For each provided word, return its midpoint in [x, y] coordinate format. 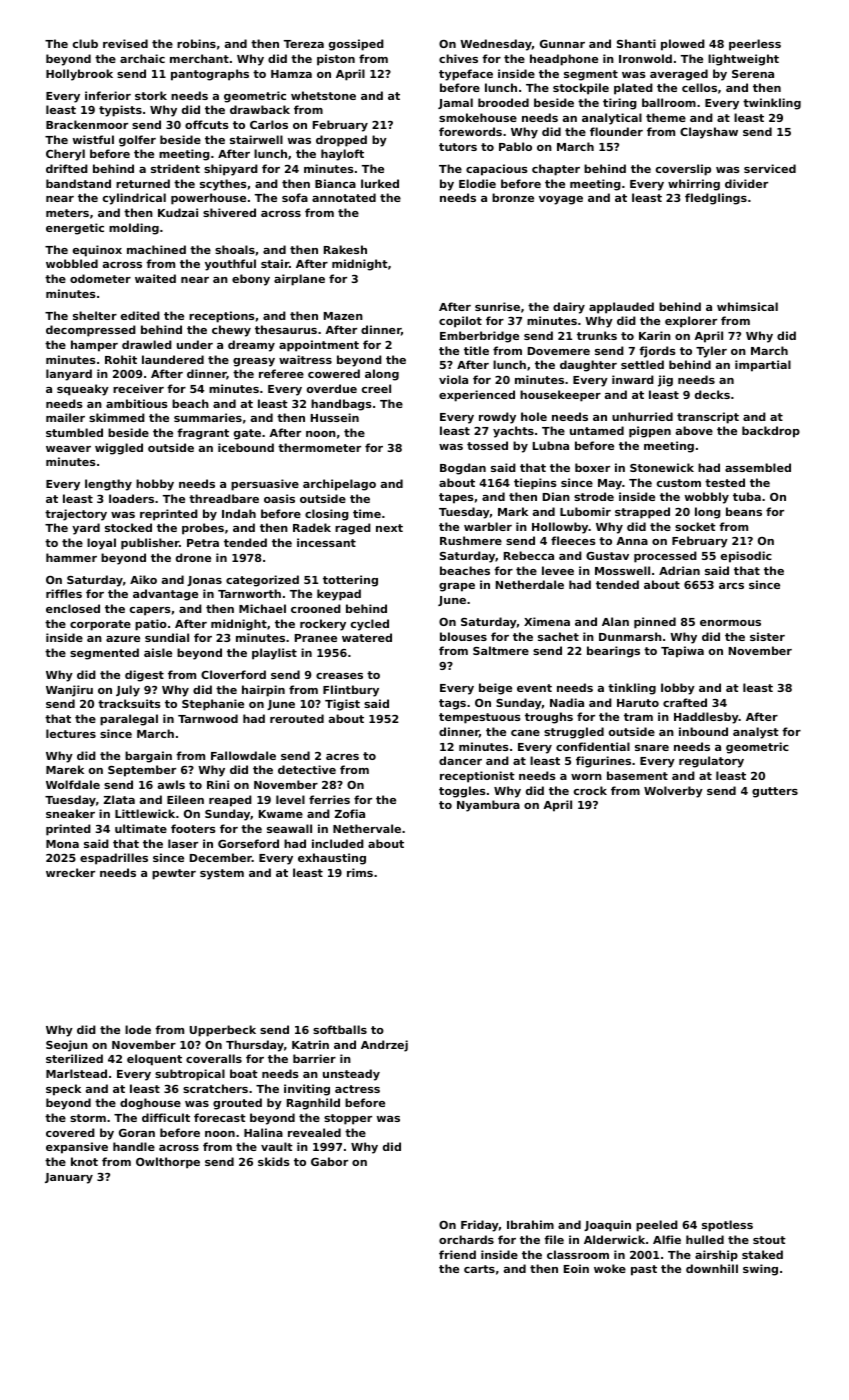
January [69, 1178]
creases [339, 676]
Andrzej [384, 1046]
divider [746, 183]
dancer [460, 760]
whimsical [747, 306]
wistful [93, 139]
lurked [380, 183]
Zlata [119, 799]
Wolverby [673, 792]
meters [67, 213]
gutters [775, 792]
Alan [615, 621]
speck [63, 1090]
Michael [262, 608]
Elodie [477, 183]
